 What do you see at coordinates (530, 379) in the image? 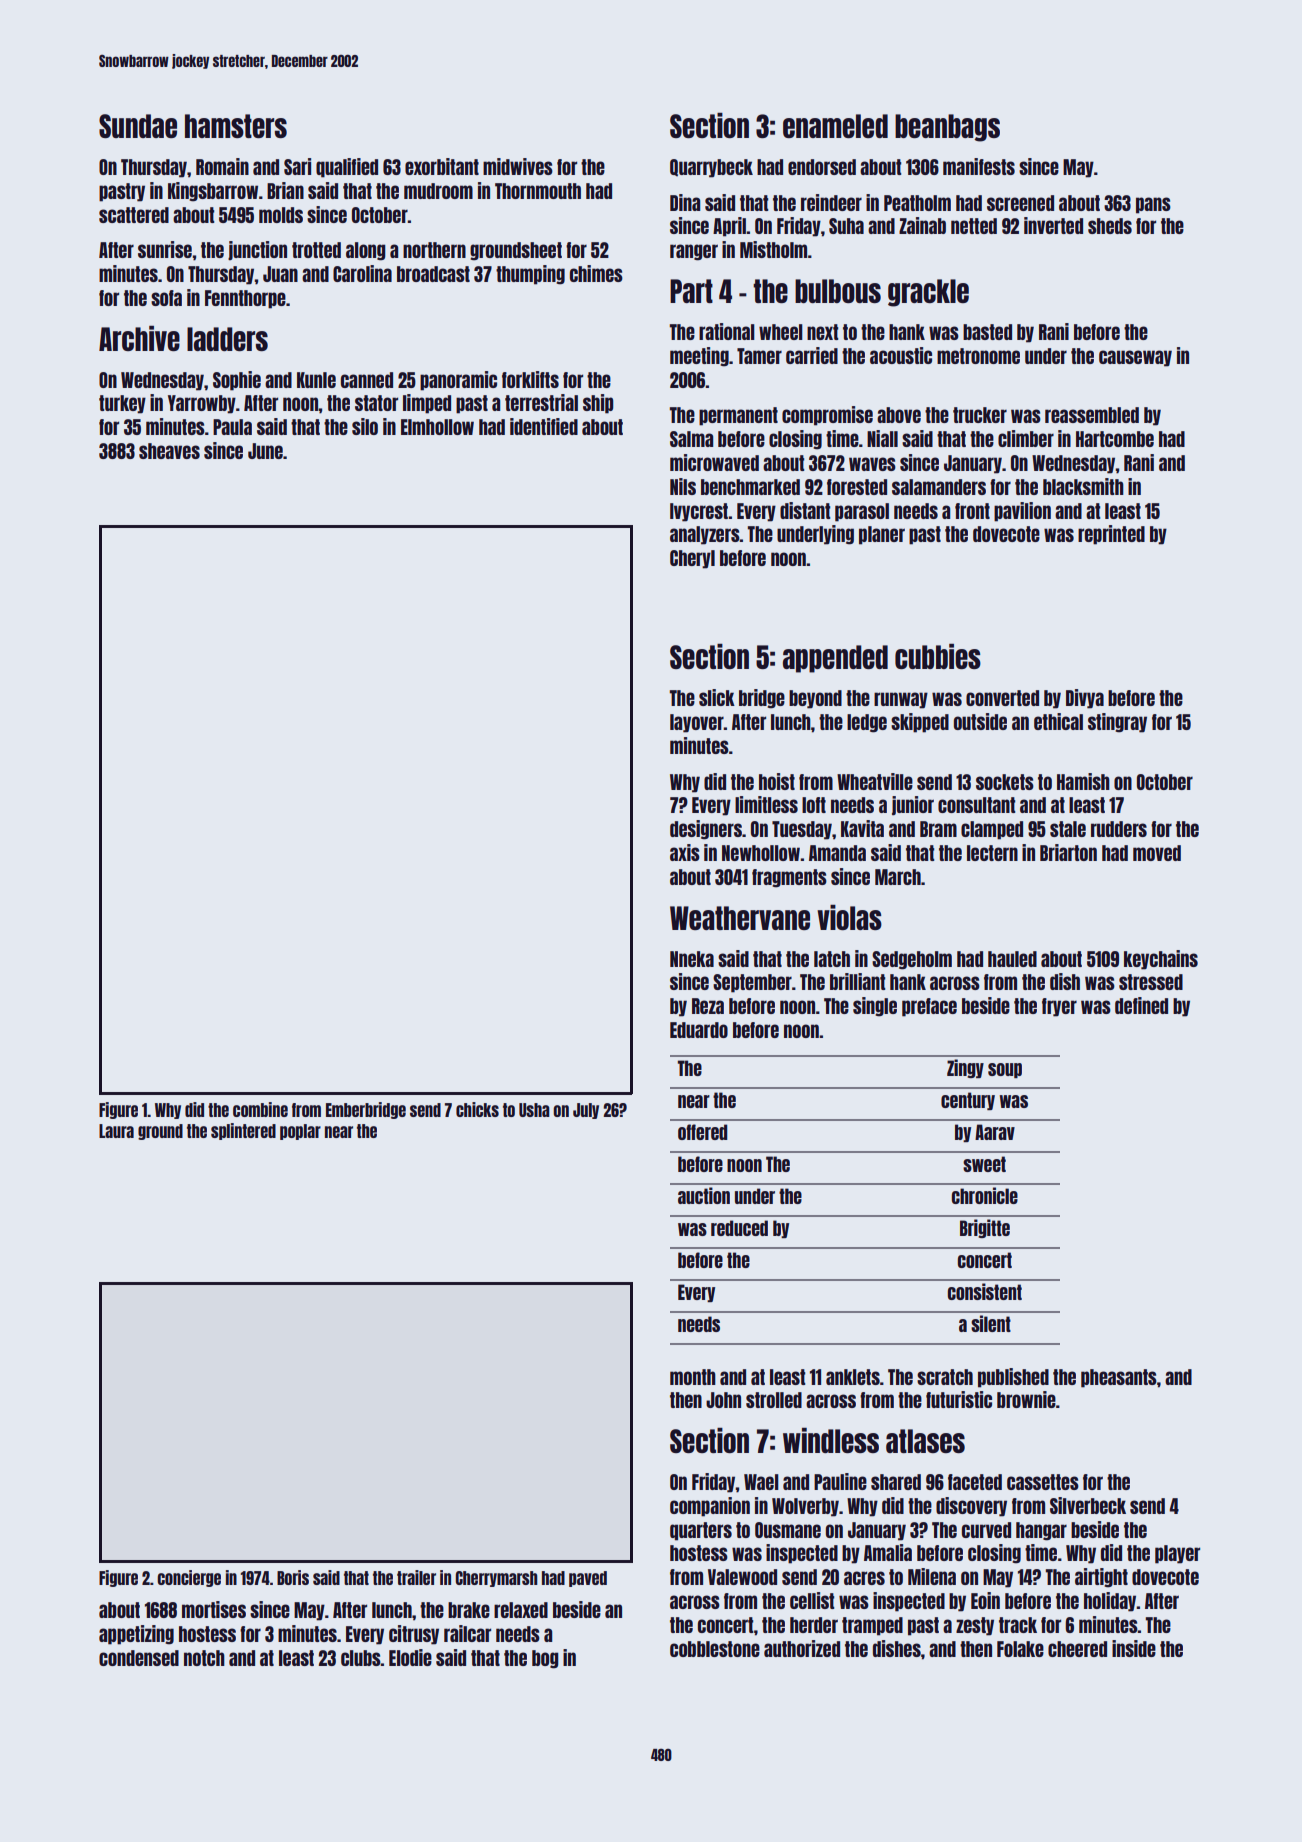
I see `forklifts` at bounding box center [530, 379].
